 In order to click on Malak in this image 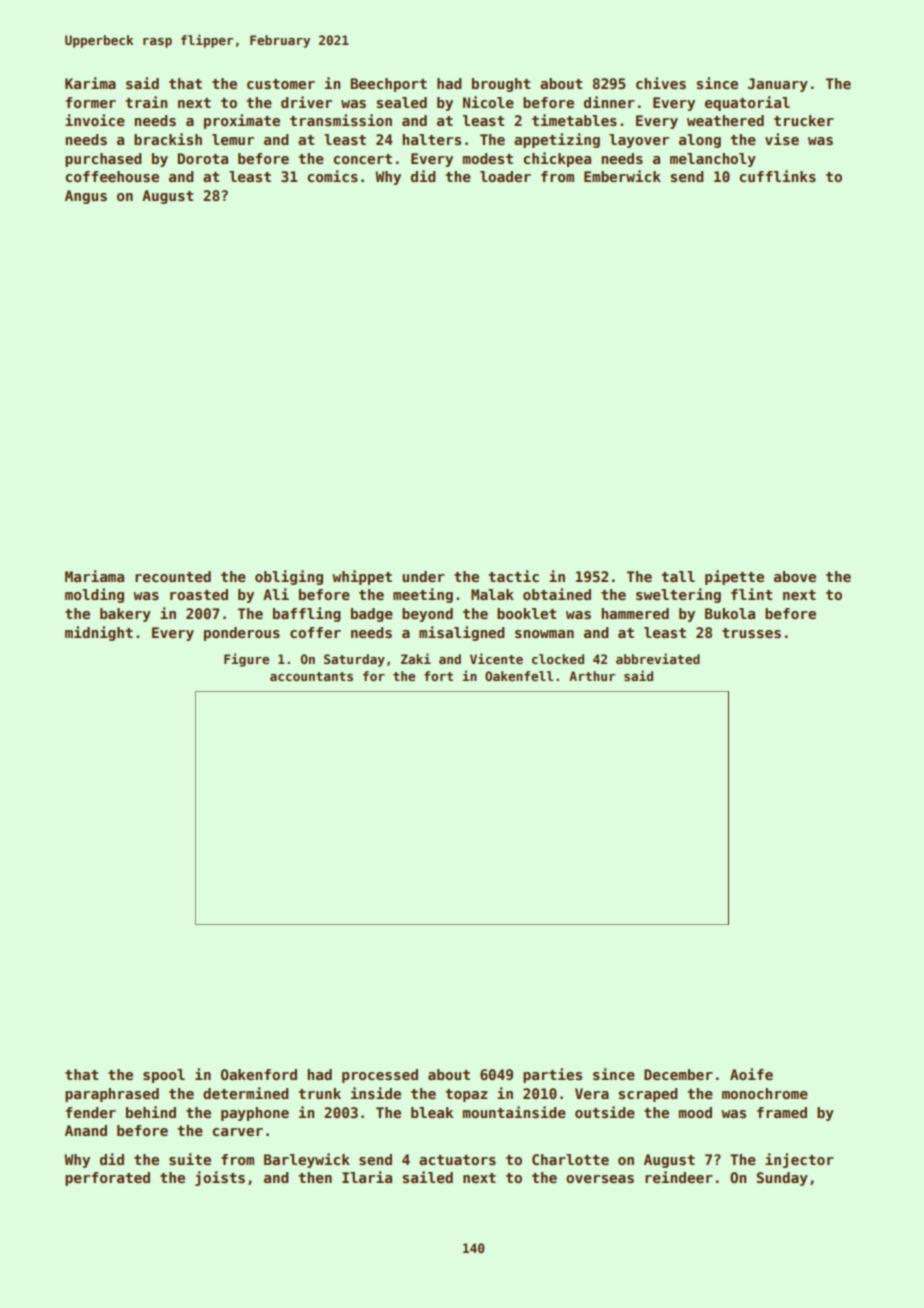, I will do `click(492, 594)`.
